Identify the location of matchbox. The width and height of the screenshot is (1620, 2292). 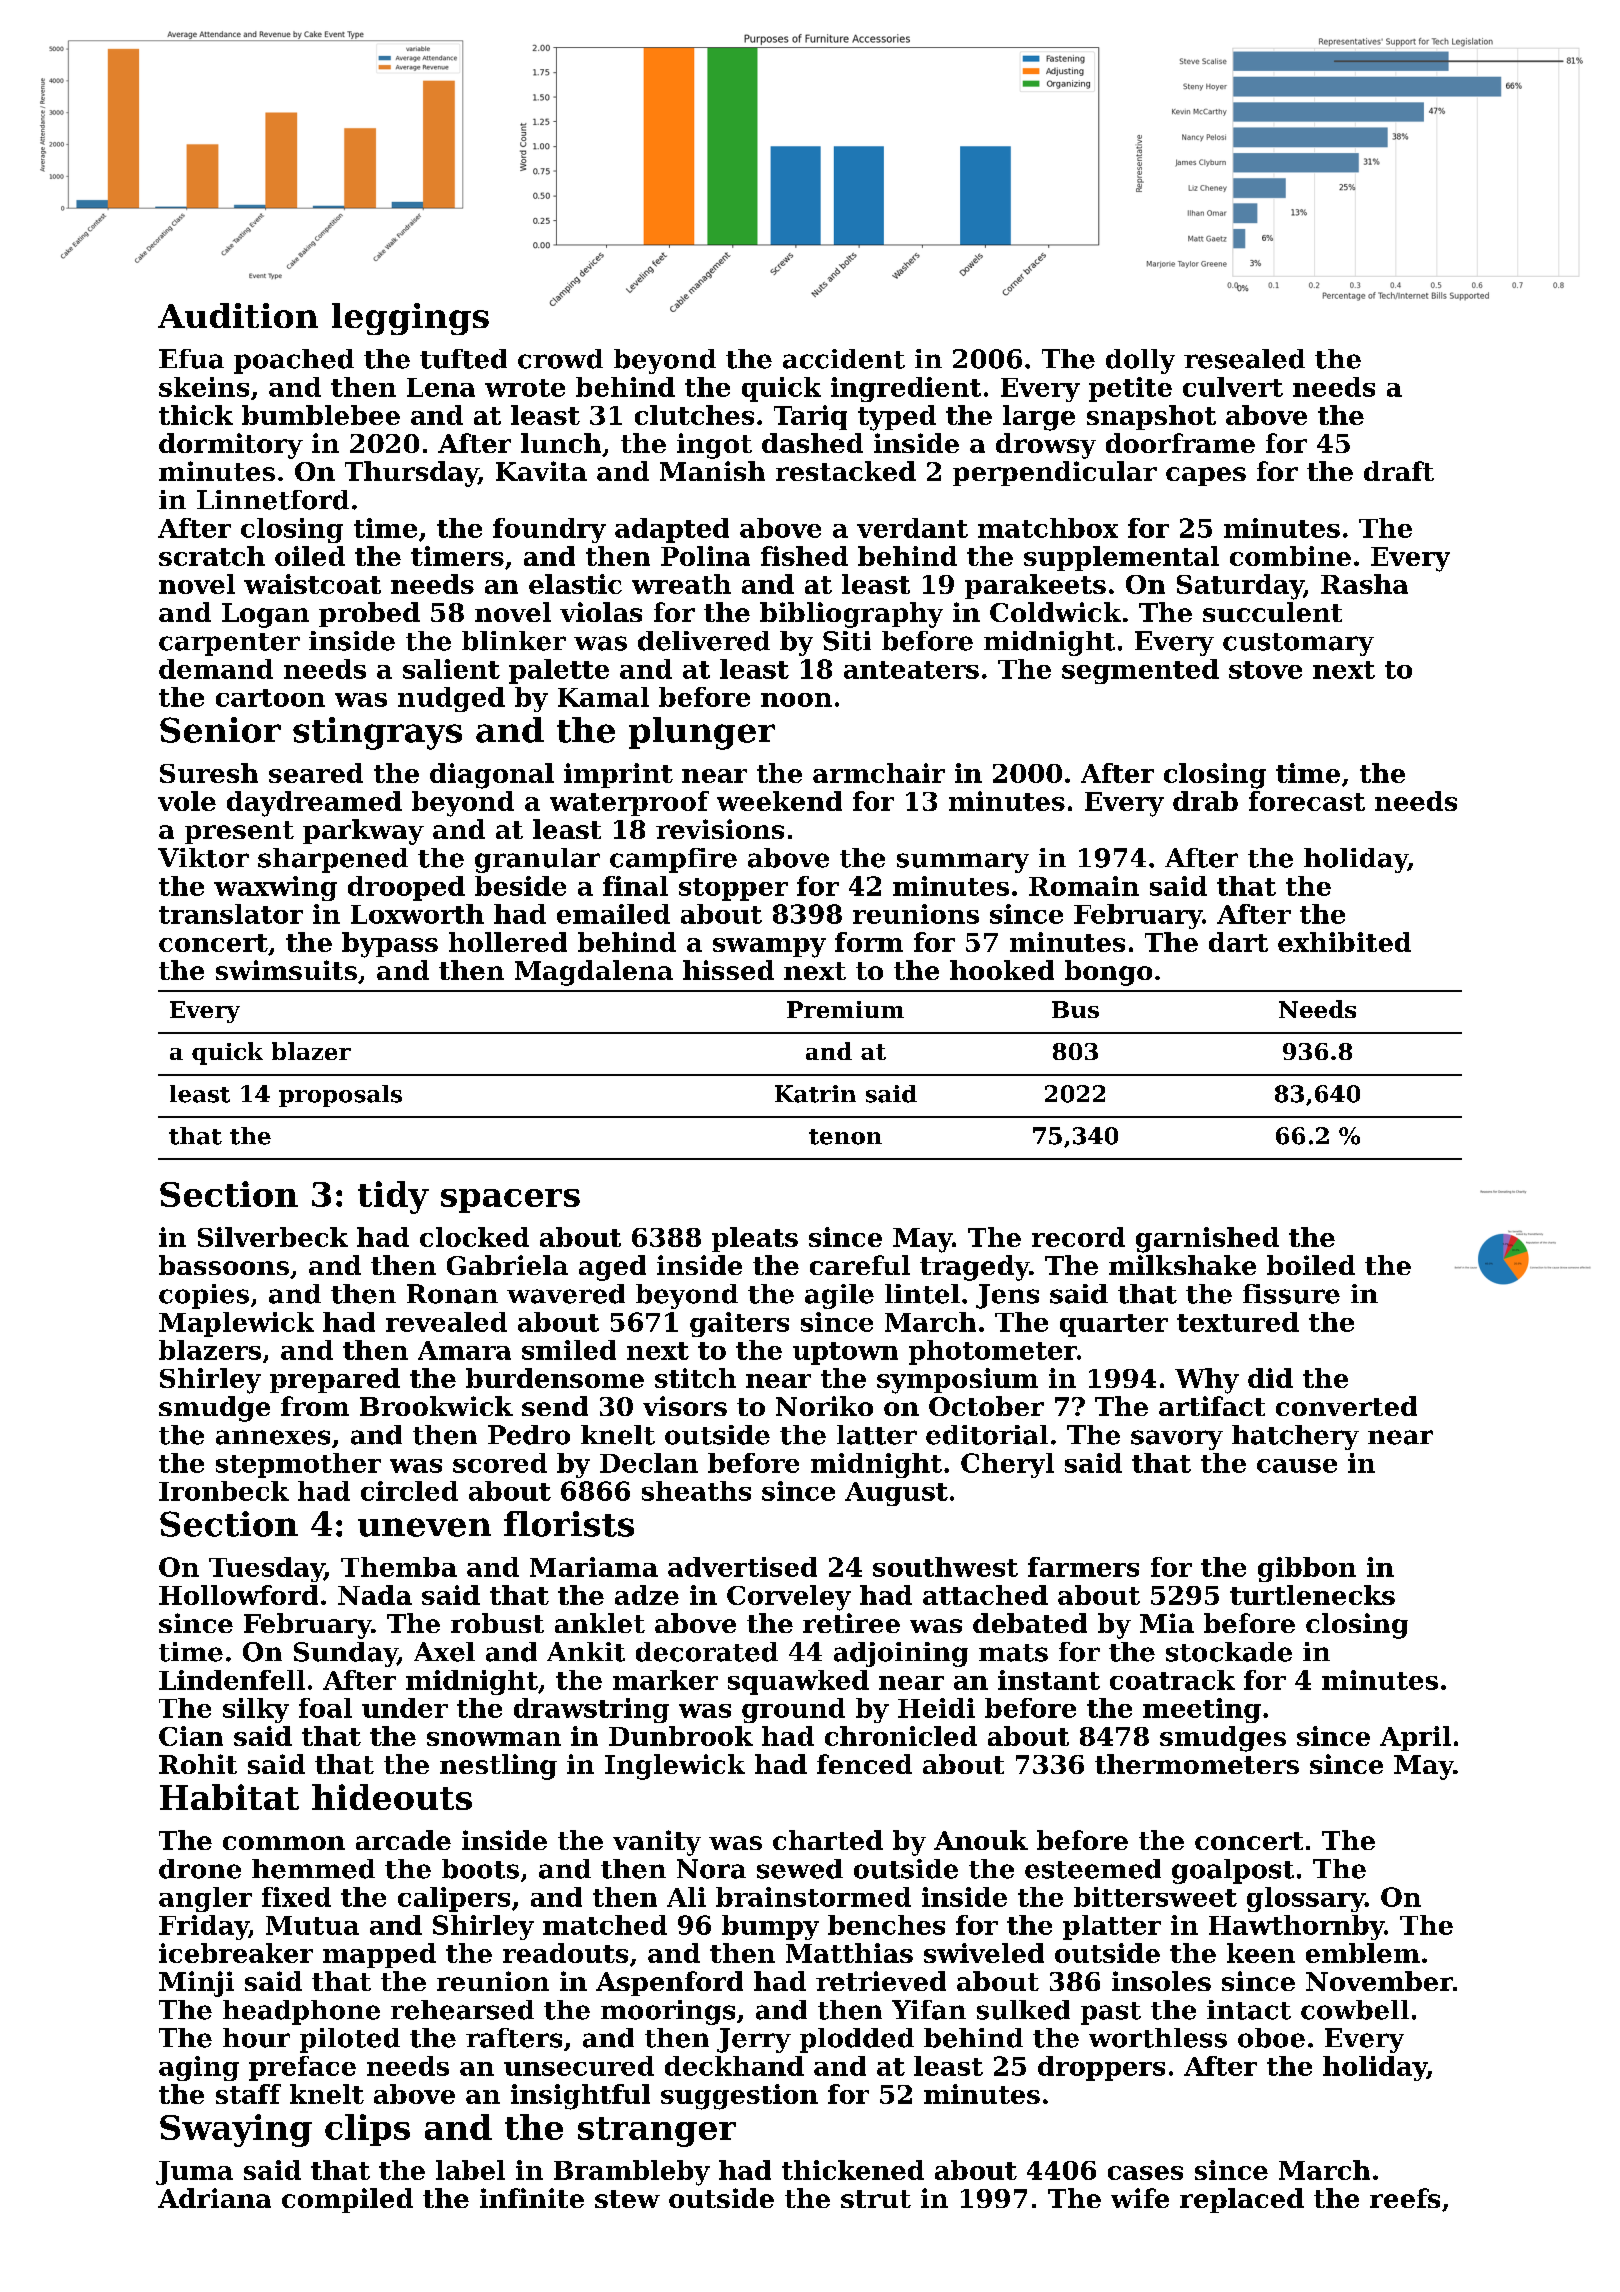
(1048, 528).
